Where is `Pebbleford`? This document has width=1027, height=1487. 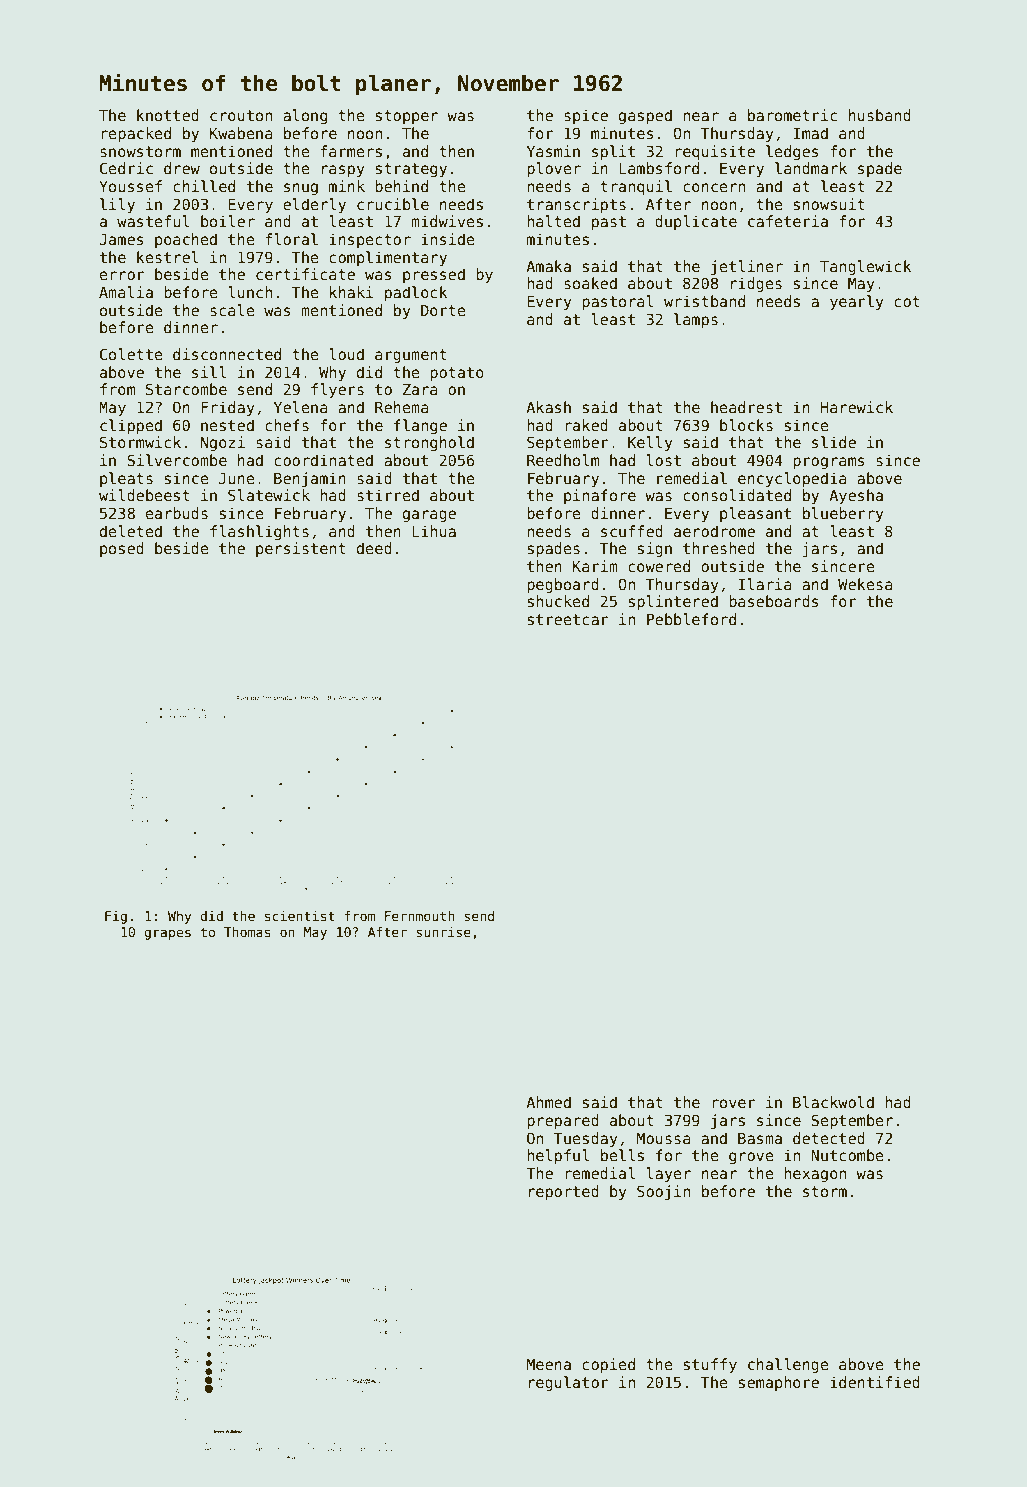
Pebbleford is located at coordinates (691, 619).
